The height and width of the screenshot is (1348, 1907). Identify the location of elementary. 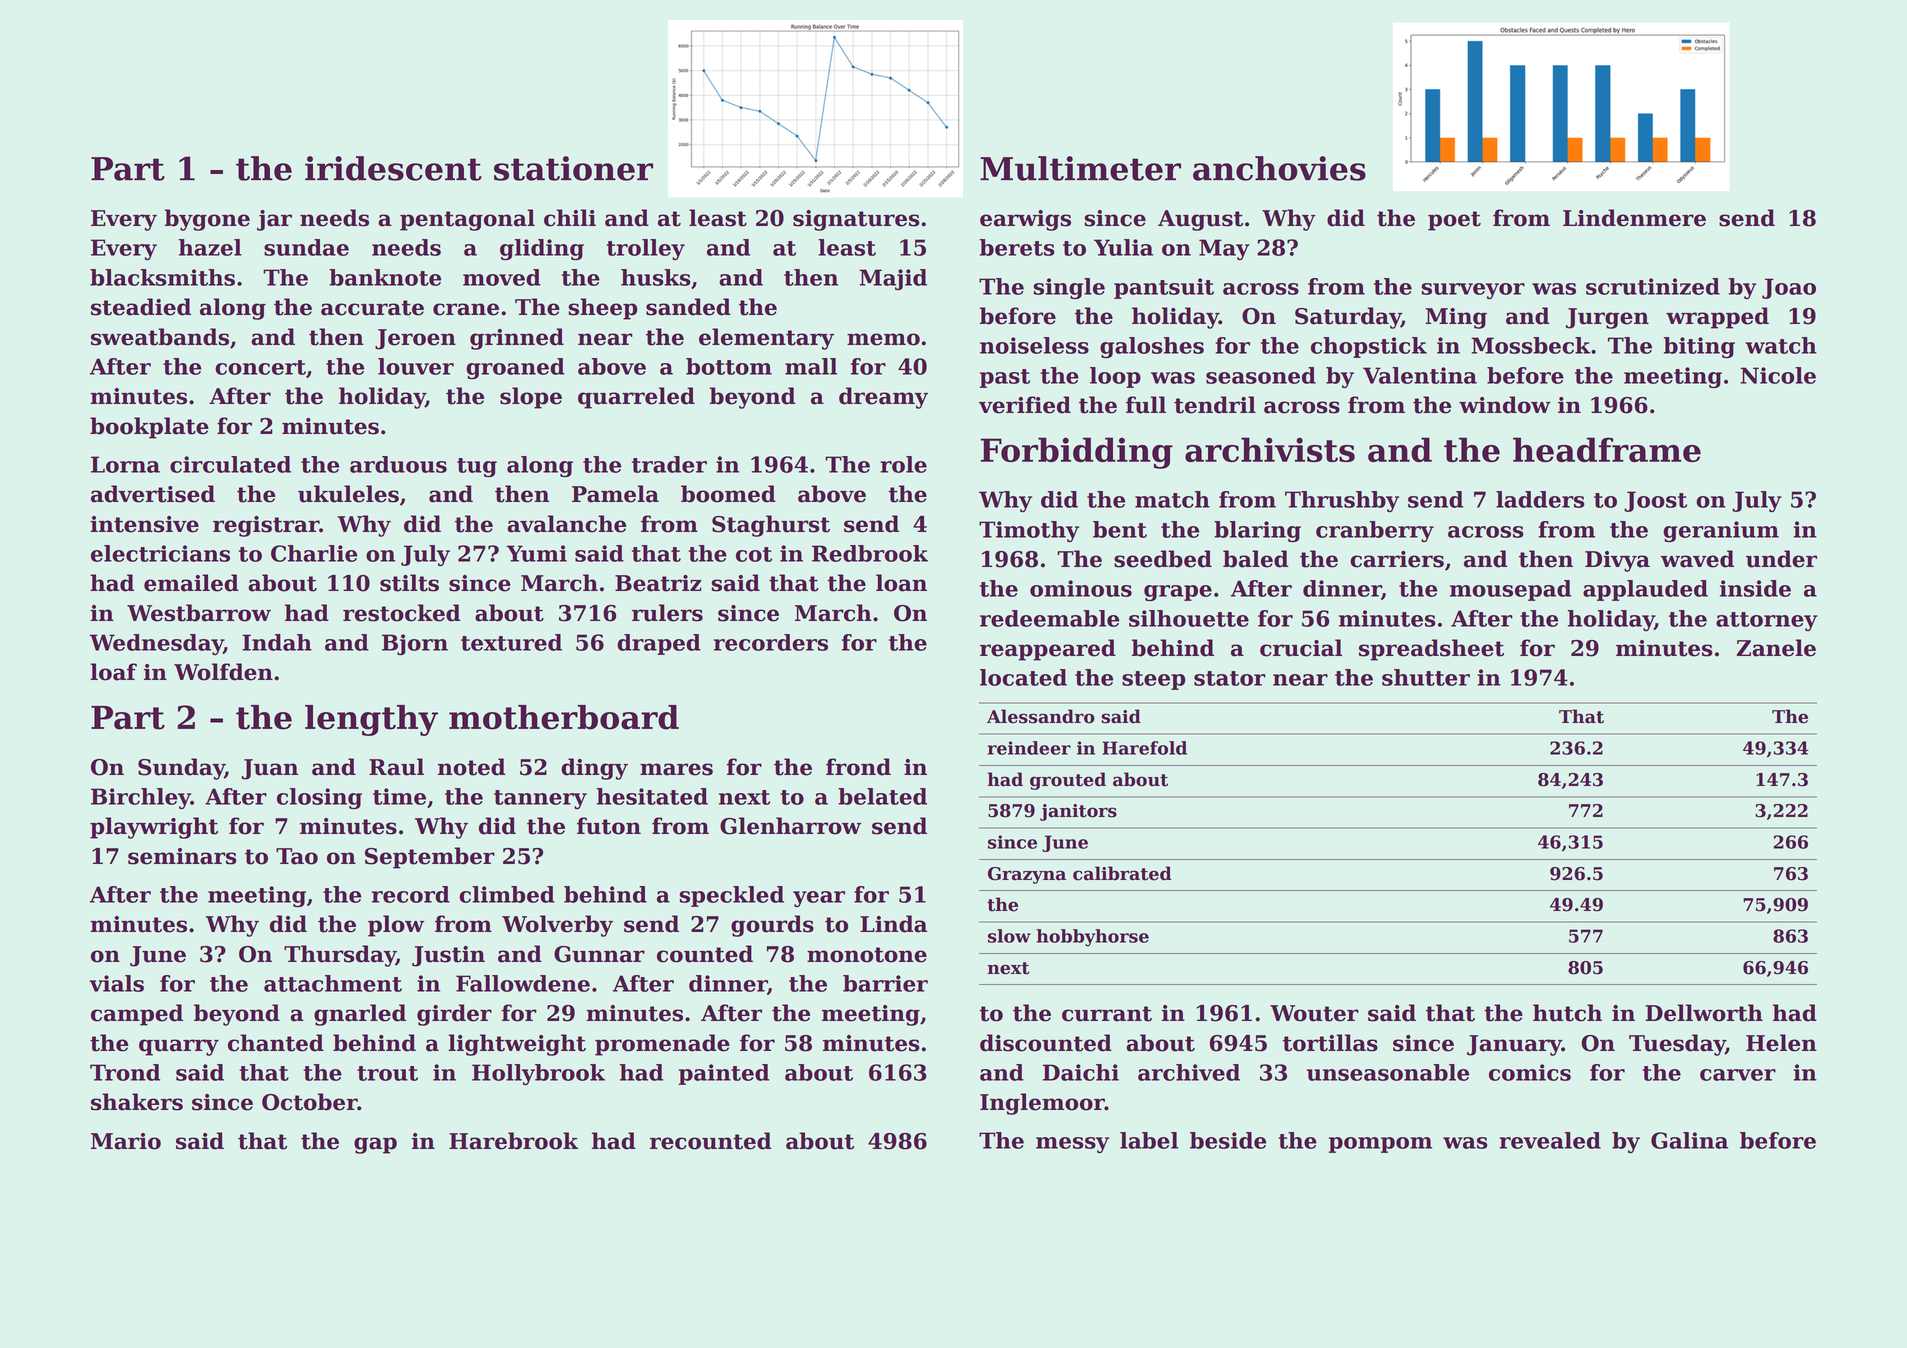
(766, 339).
